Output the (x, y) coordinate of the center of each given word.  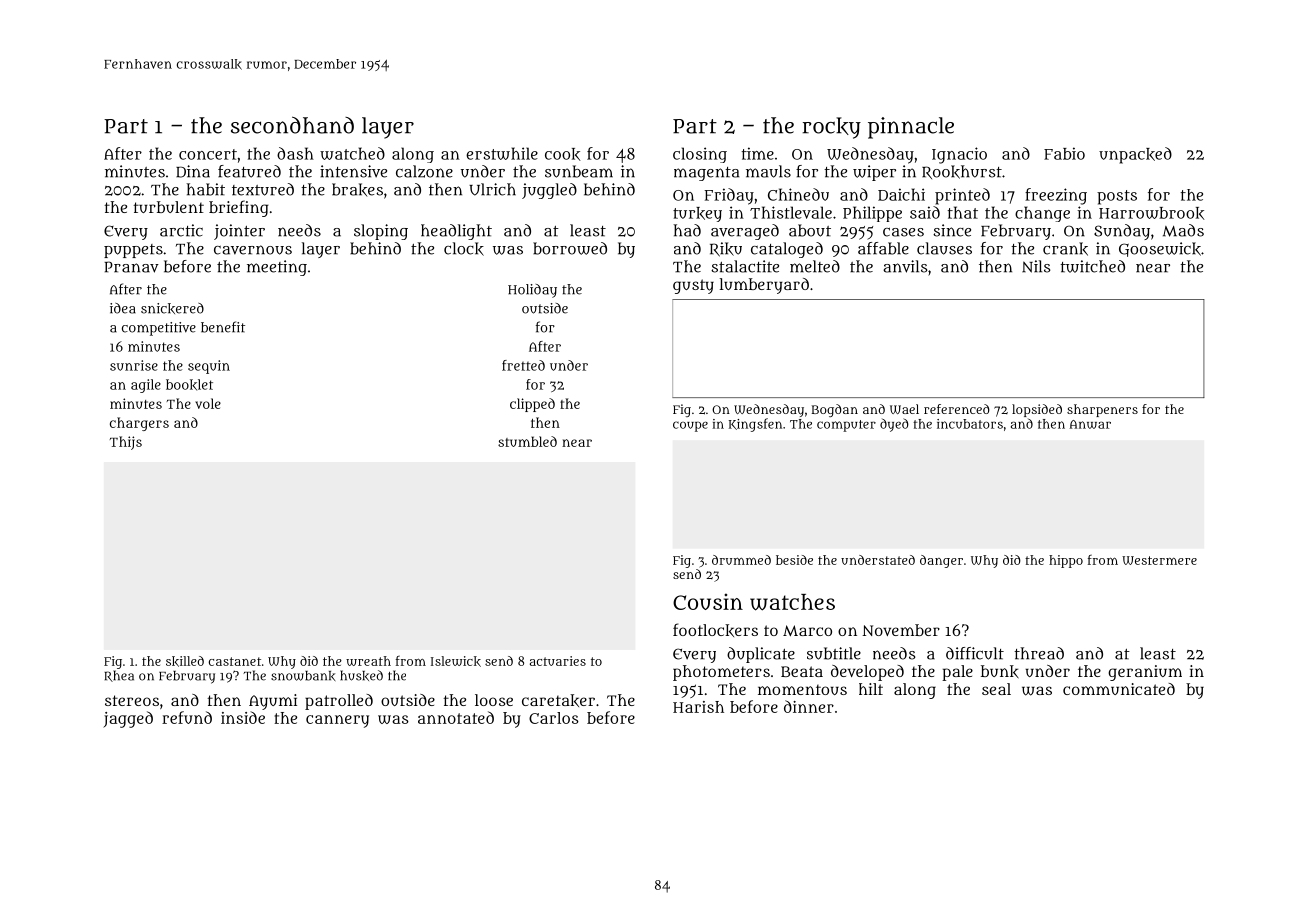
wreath (368, 661)
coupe (690, 426)
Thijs (126, 443)
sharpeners (1102, 410)
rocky (832, 128)
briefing (239, 208)
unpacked (1135, 155)
